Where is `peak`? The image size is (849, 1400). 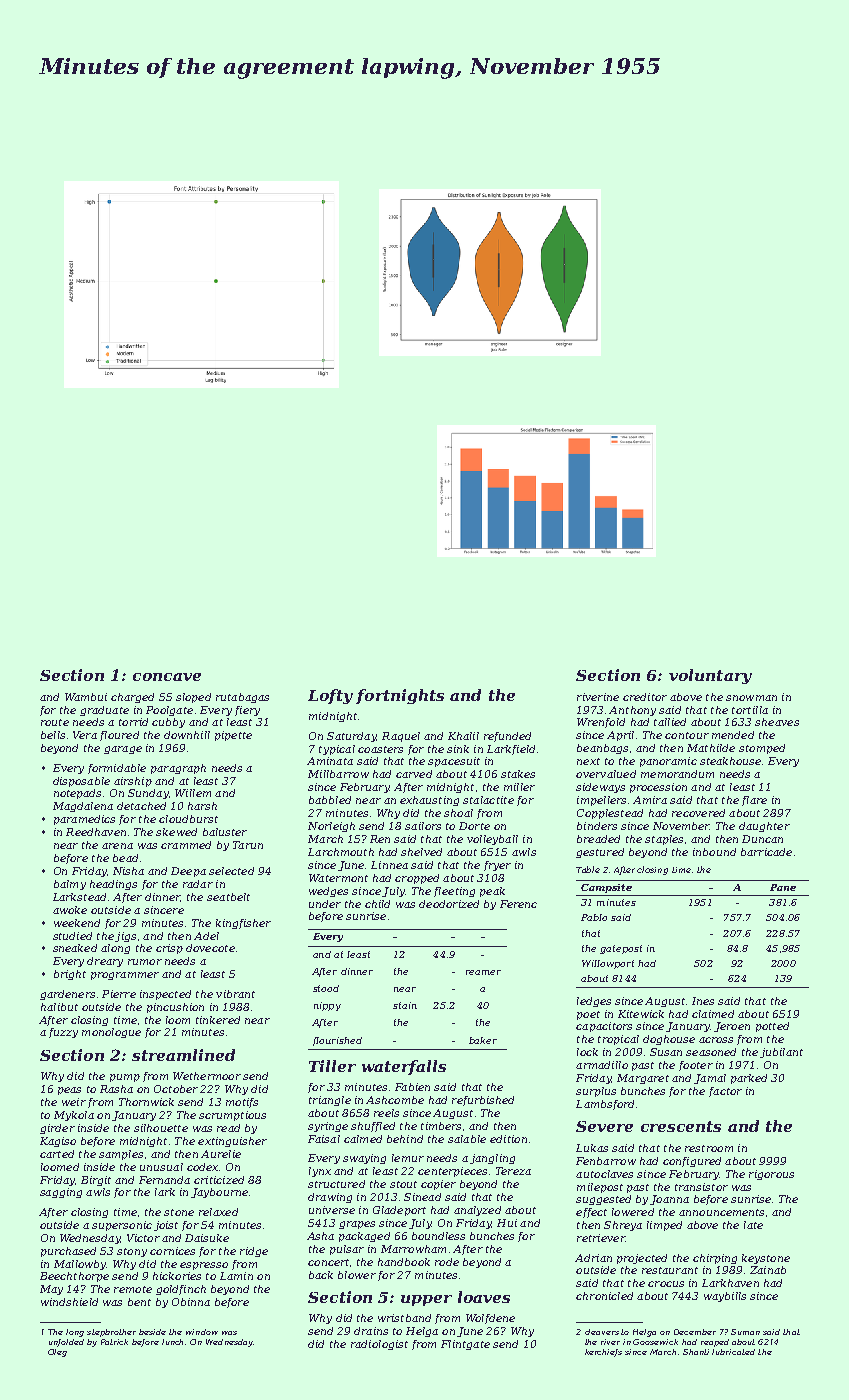
peak is located at coordinates (492, 892).
